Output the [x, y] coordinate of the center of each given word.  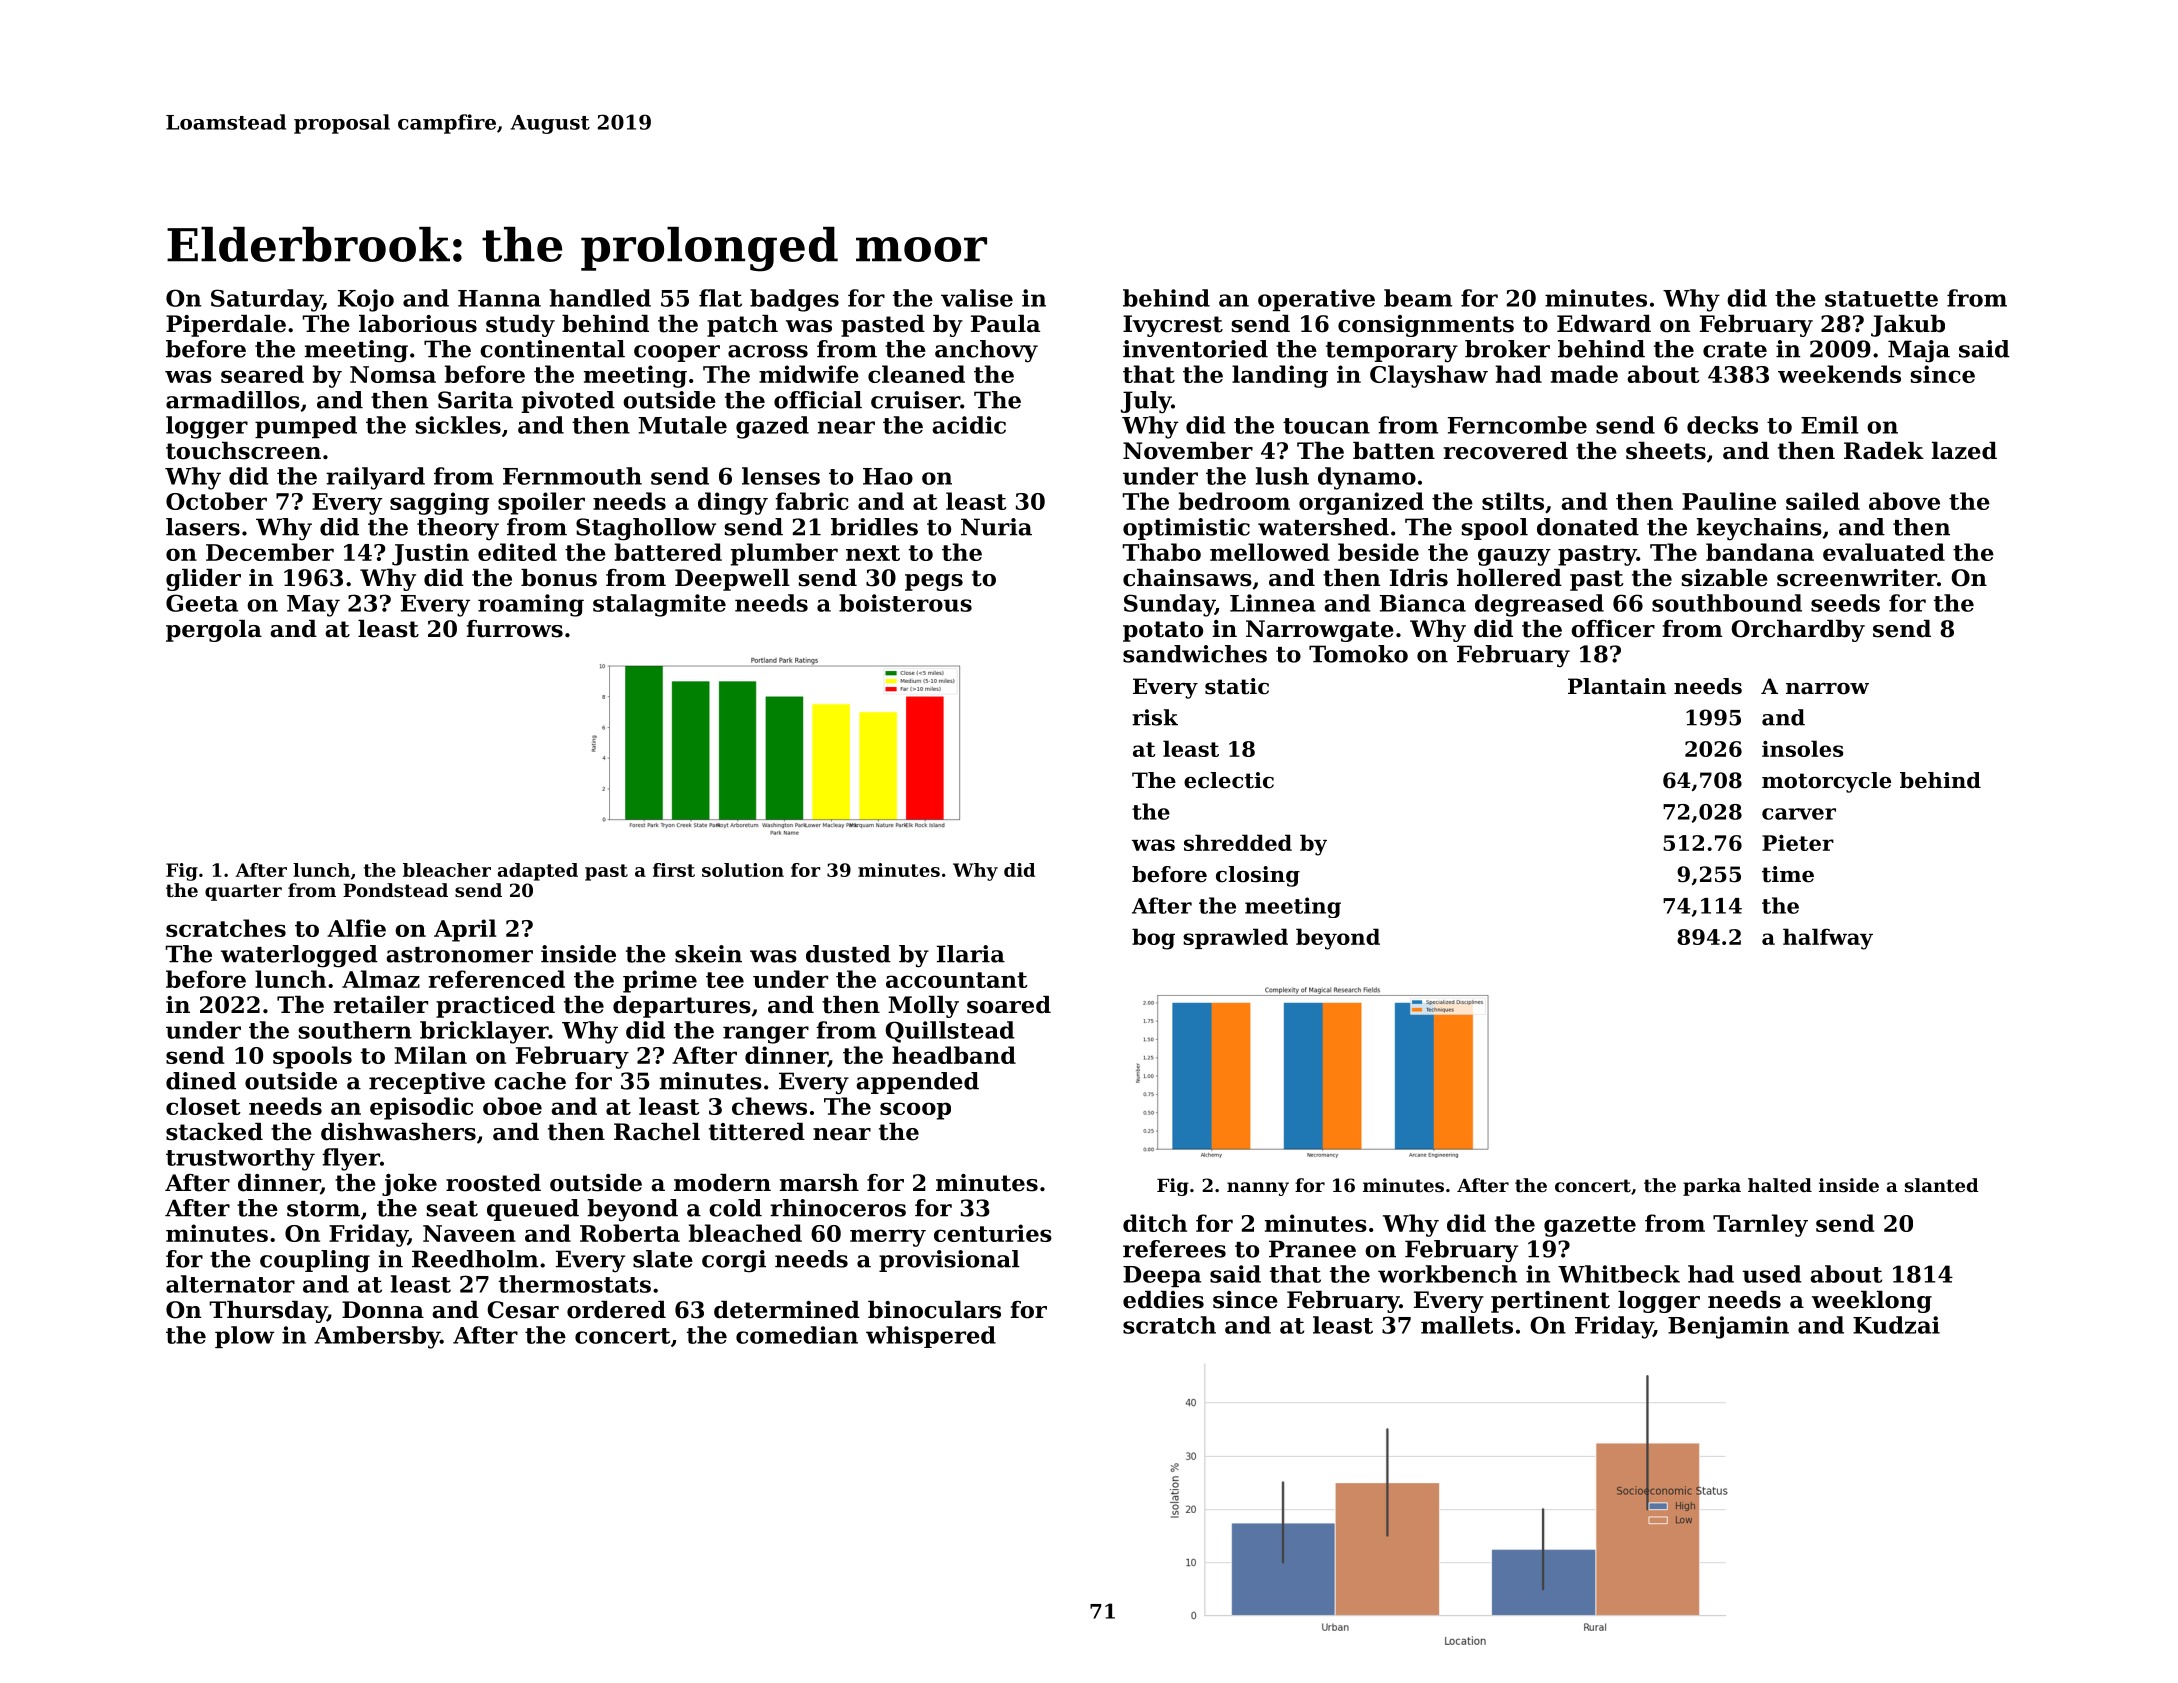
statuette [1881, 299]
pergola [214, 631]
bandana [1760, 552]
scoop [915, 1111]
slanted [1942, 1185]
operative [1316, 300]
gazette [1590, 1226]
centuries [993, 1233]
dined [201, 1081]
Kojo [366, 300]
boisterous [905, 603]
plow [244, 1337]
